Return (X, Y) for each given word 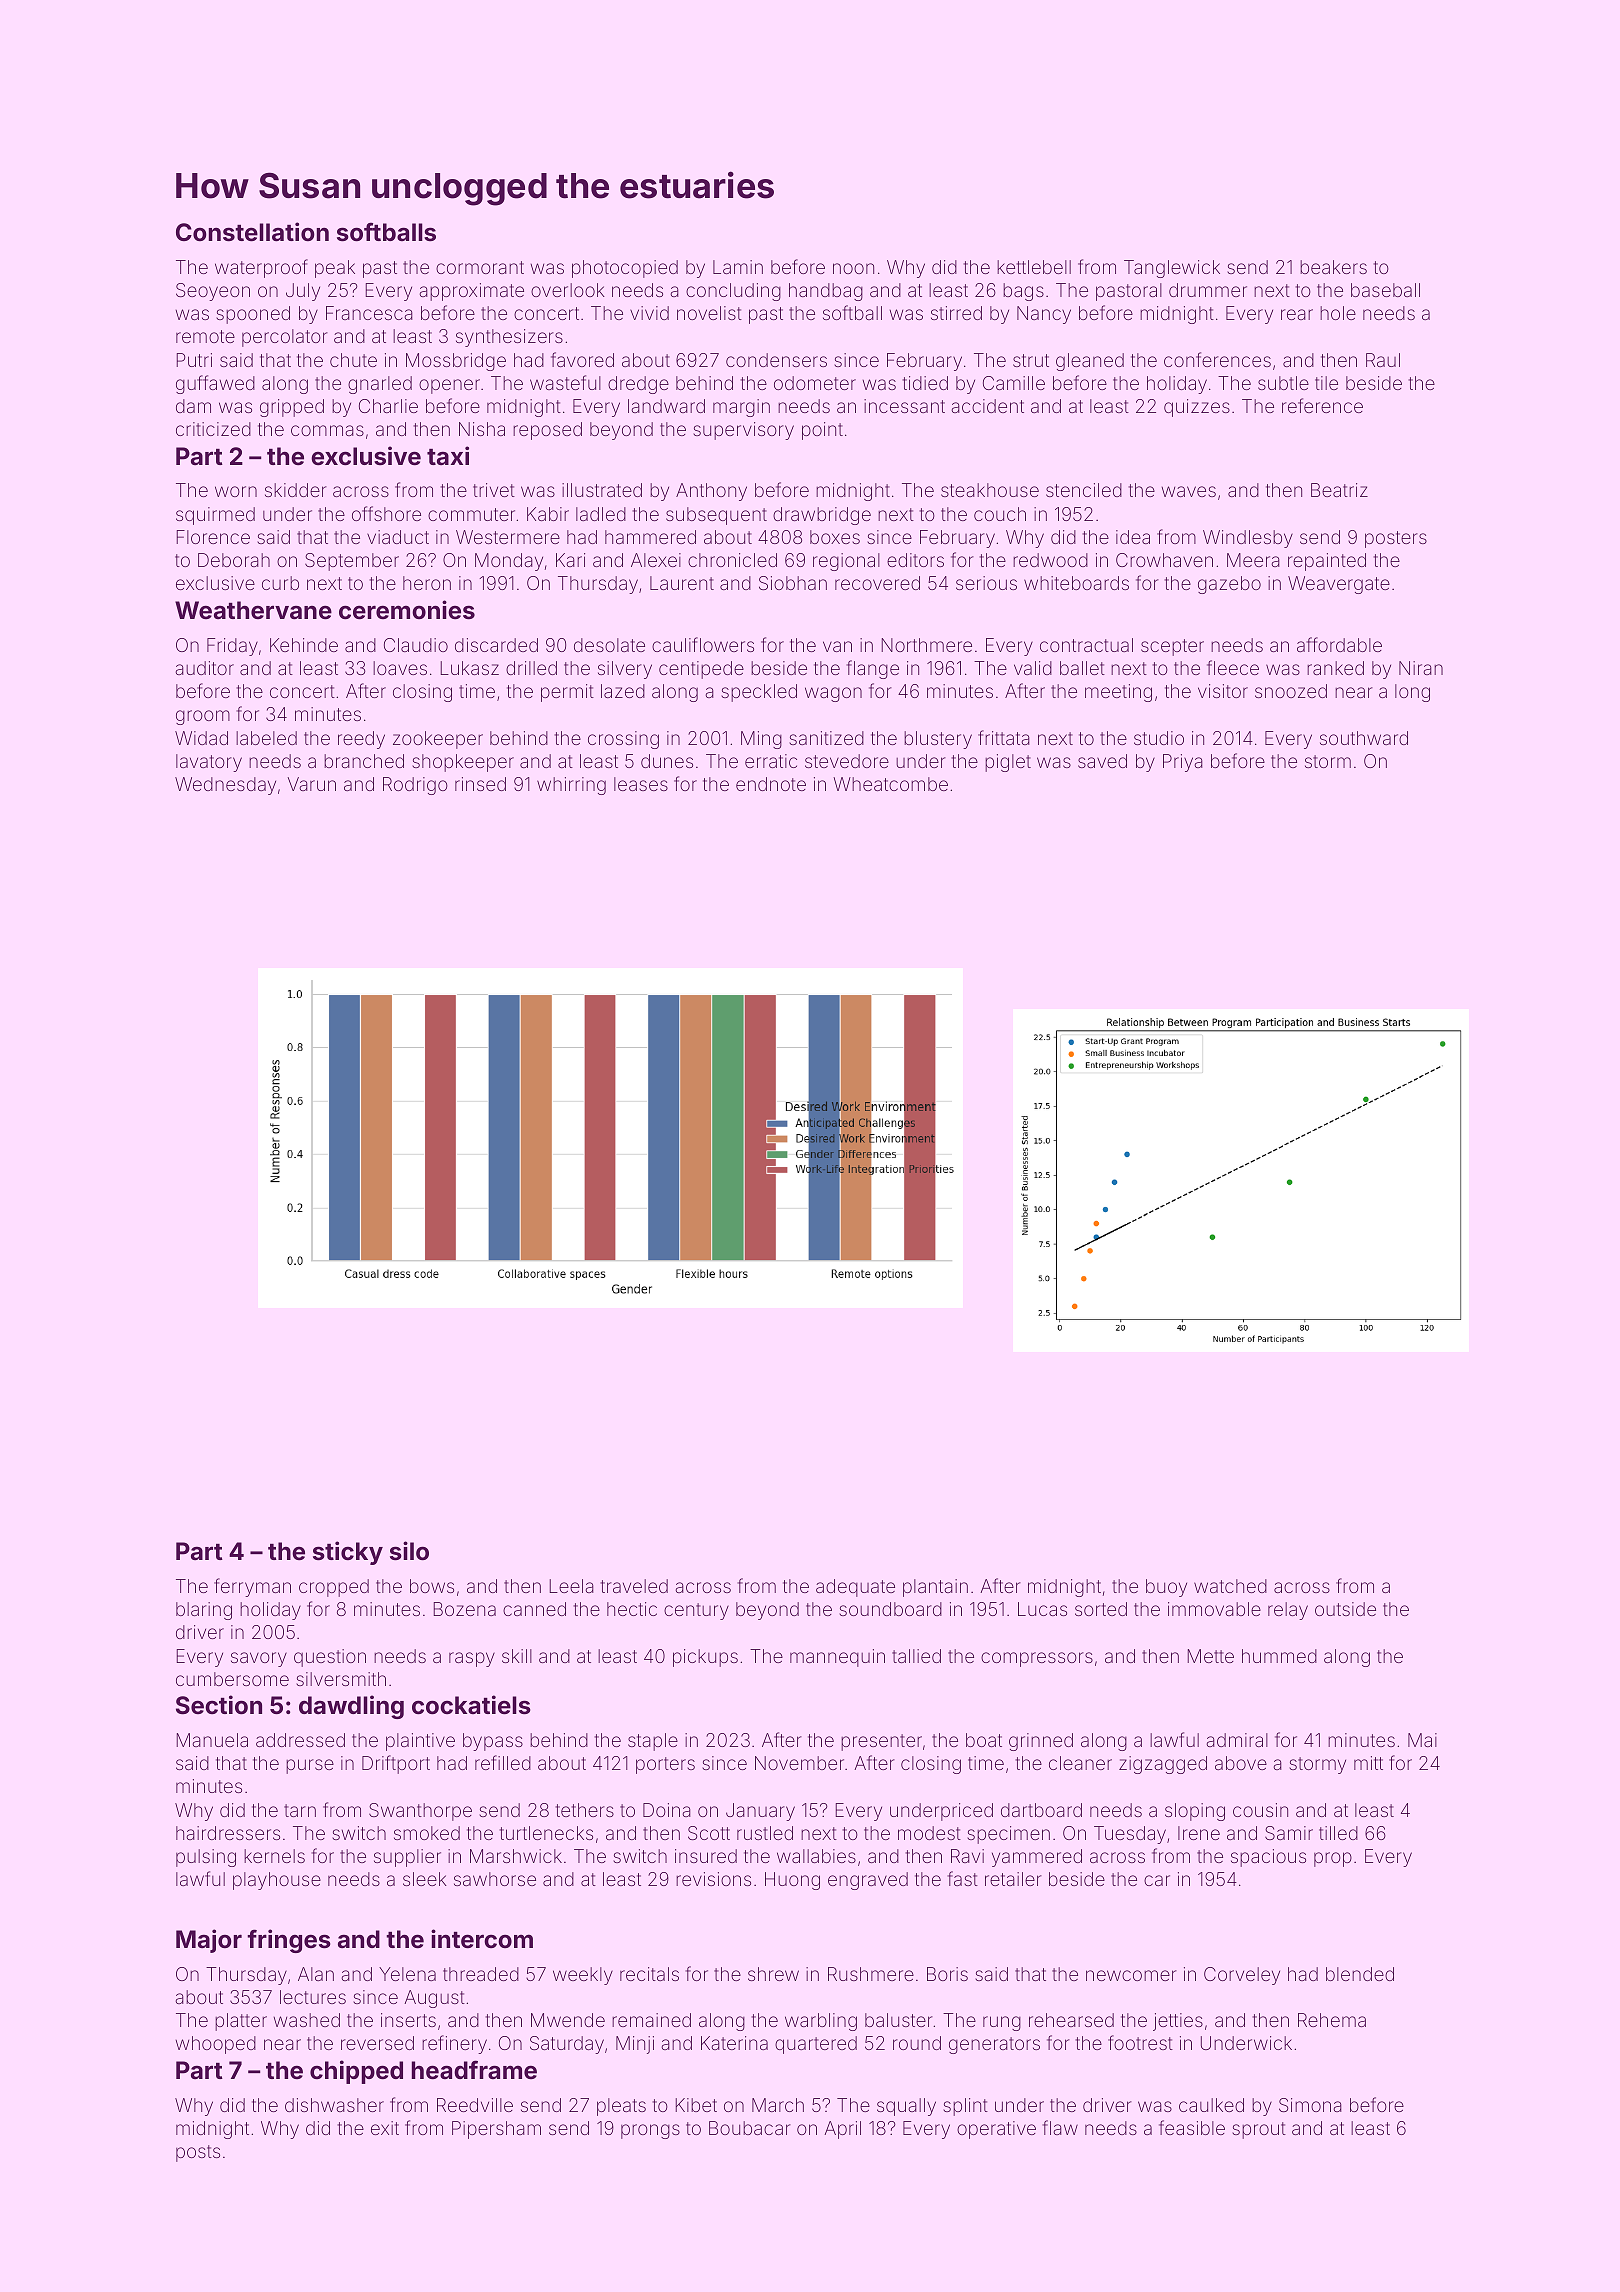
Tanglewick (1172, 269)
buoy (1166, 1588)
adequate (855, 1588)
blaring (204, 1611)
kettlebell (1034, 267)
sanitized (826, 738)
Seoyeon (213, 292)
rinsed (480, 784)
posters (1396, 539)
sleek (425, 1879)
